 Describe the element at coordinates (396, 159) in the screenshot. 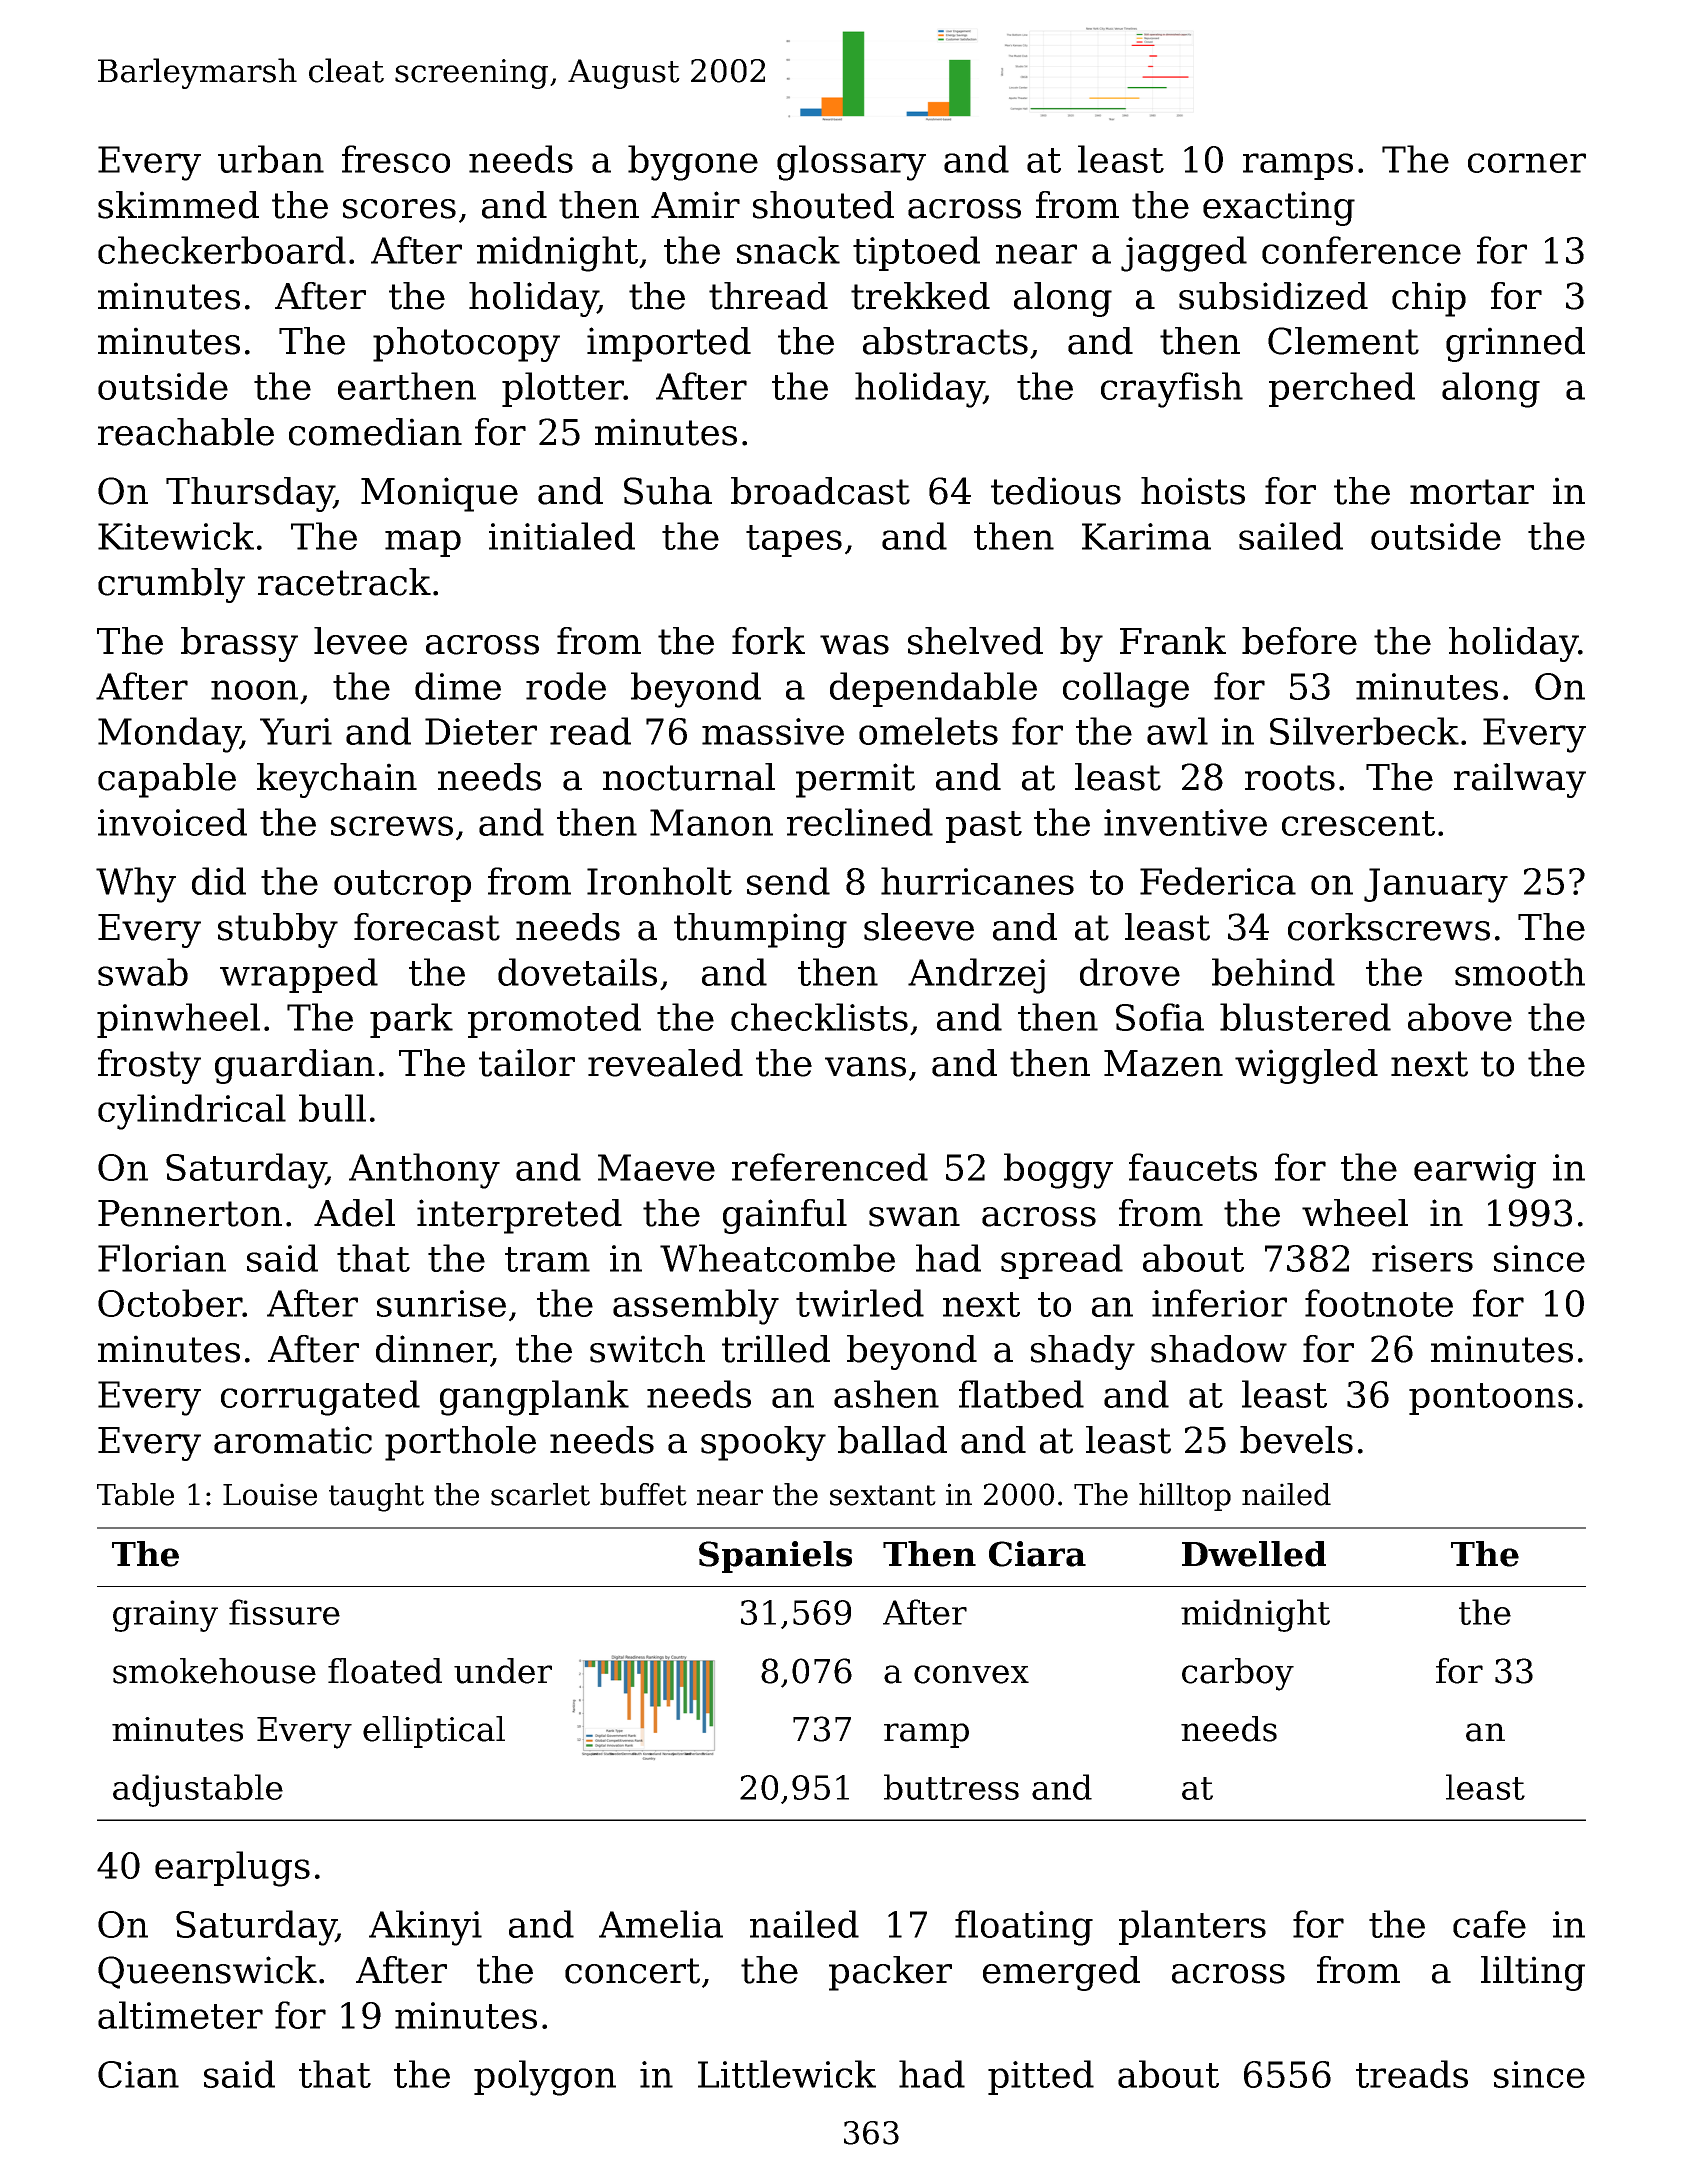

I see `fresco` at that location.
